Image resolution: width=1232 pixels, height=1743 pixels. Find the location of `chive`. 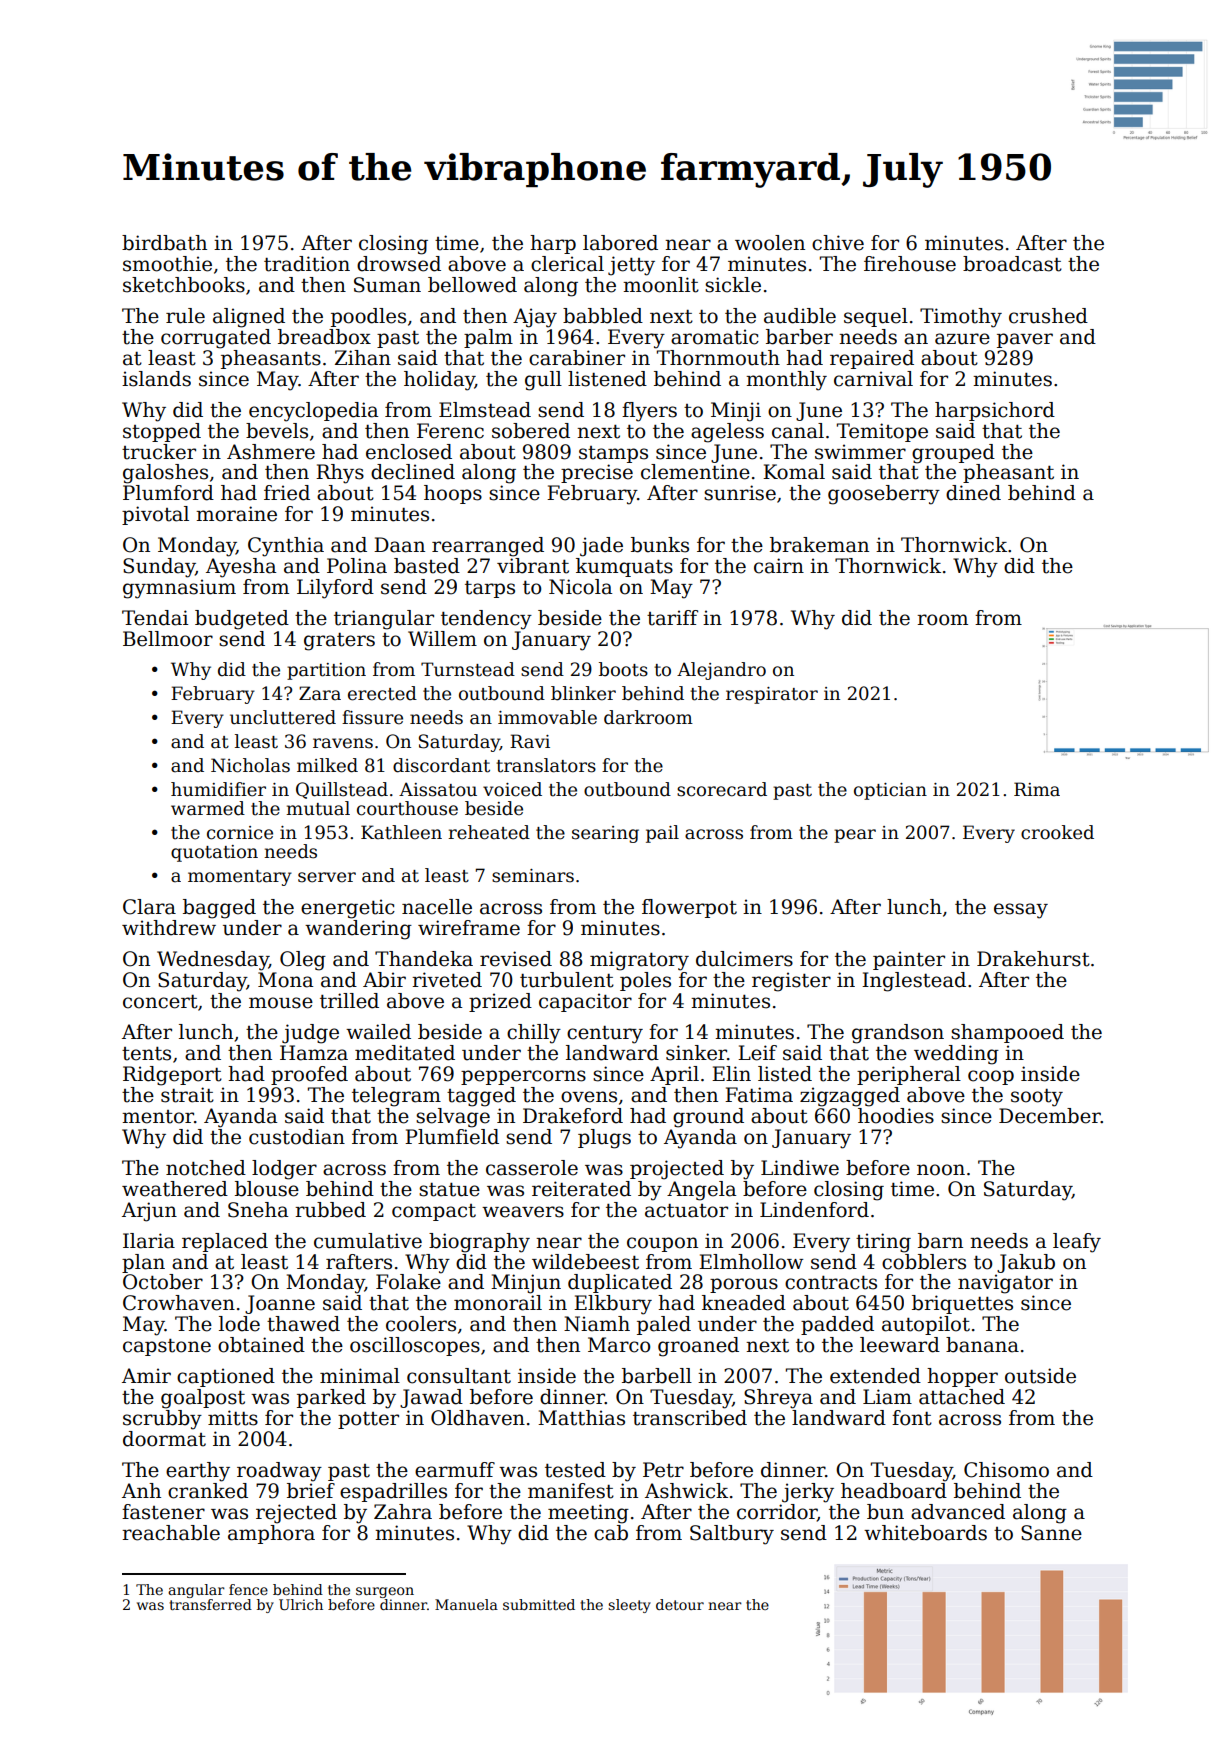

chive is located at coordinates (838, 243).
